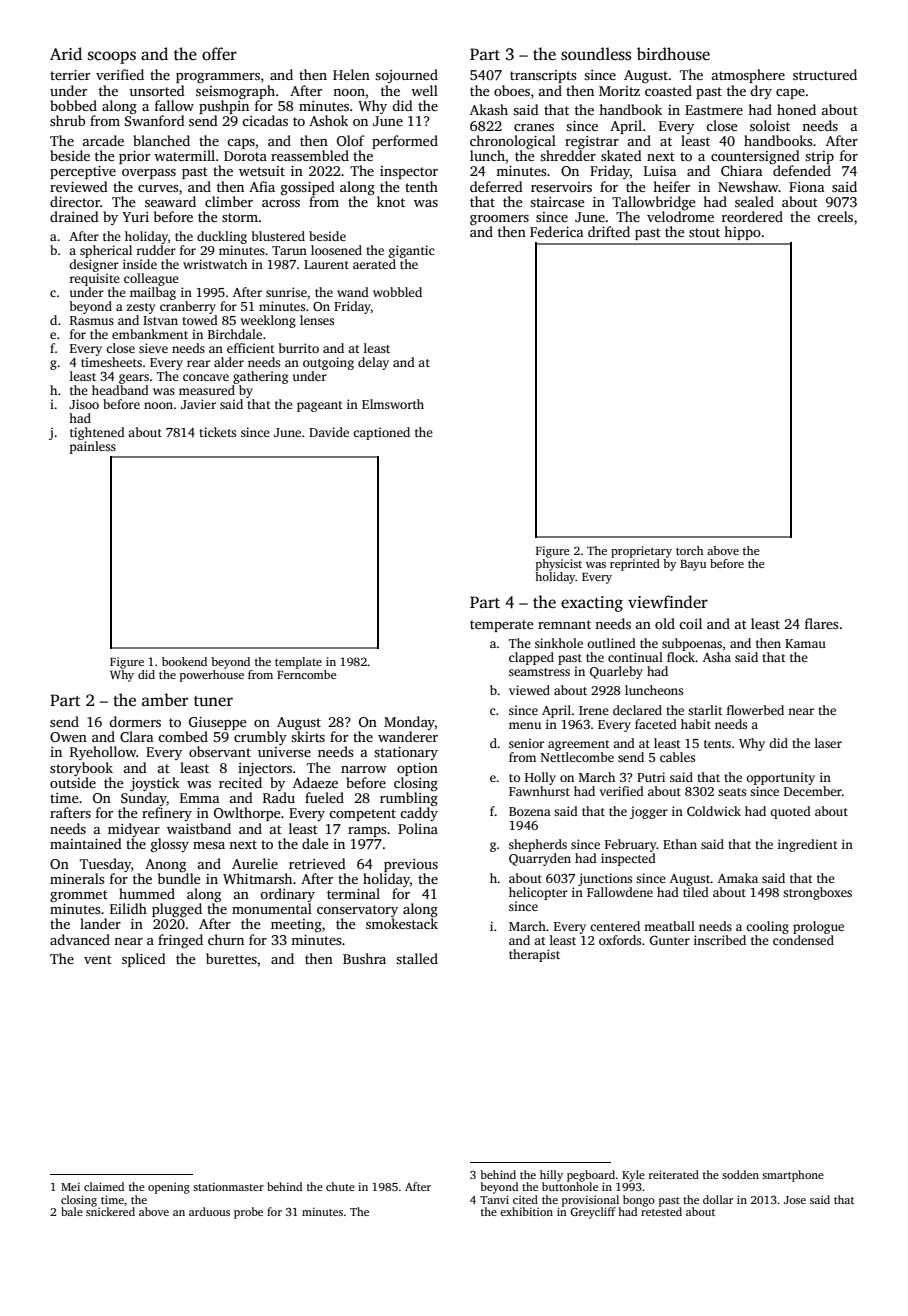 This image has width=908, height=1316. I want to click on sieve, so click(153, 348).
